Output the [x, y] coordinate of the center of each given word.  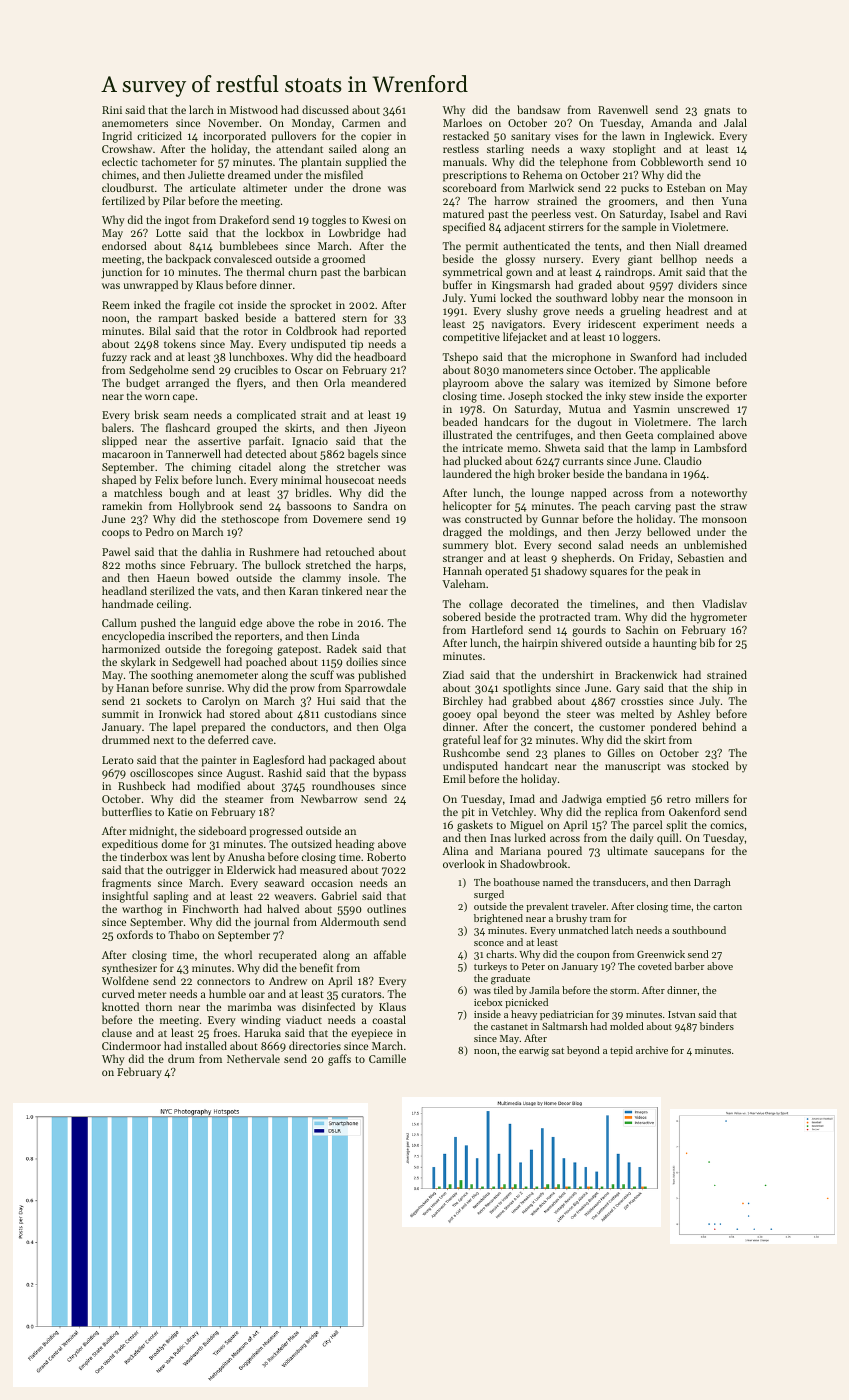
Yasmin [651, 409]
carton [727, 907]
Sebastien [701, 557]
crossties [642, 701]
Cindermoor [131, 1045]
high [524, 475]
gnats [717, 112]
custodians [350, 713]
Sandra [370, 505]
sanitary [530, 137]
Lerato [118, 760]
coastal [389, 1019]
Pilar [174, 200]
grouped [237, 429]
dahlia [216, 551]
